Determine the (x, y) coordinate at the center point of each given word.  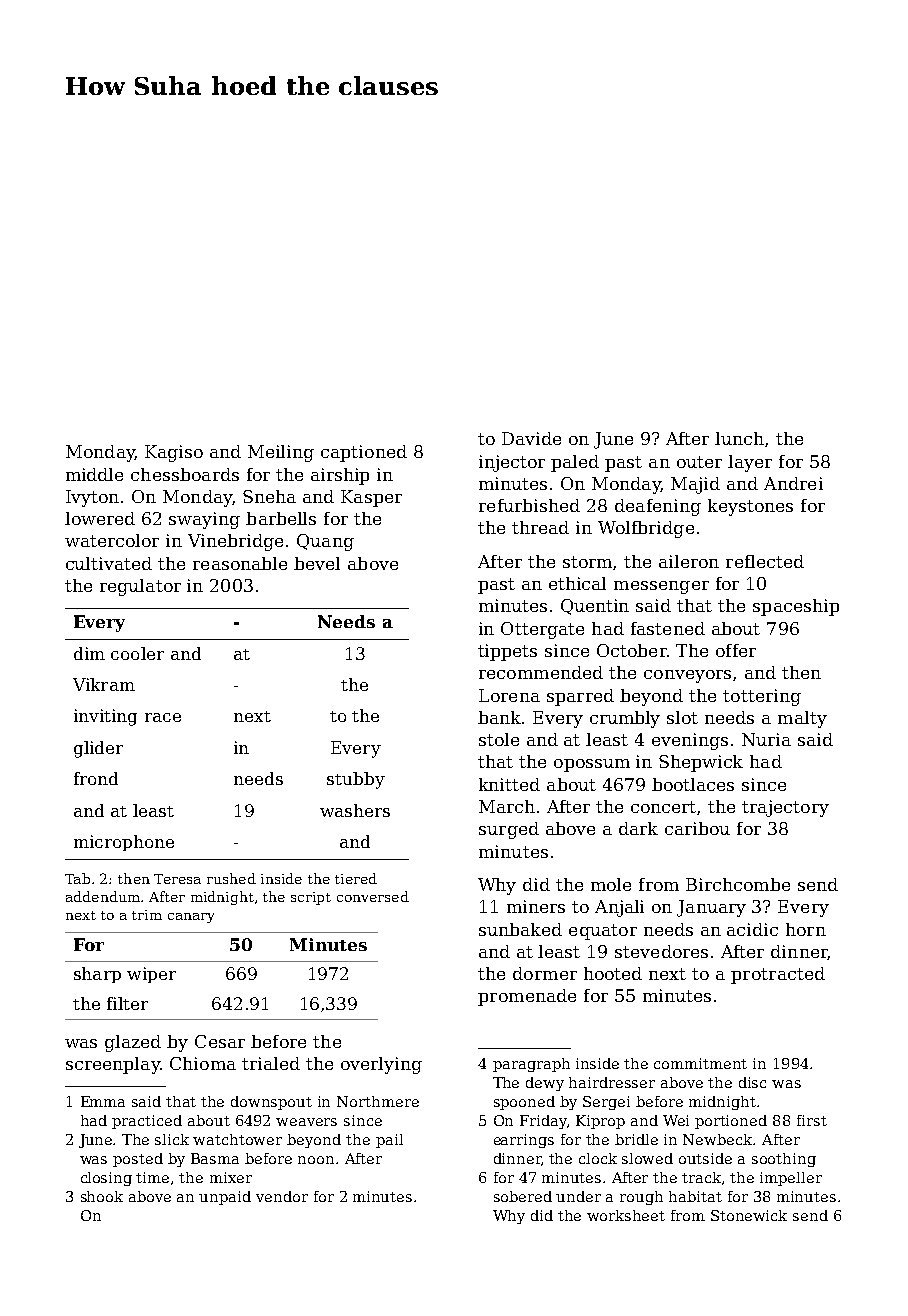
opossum (592, 765)
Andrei (793, 483)
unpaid (225, 1198)
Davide (531, 438)
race (163, 717)
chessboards (185, 474)
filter (127, 1003)
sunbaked (520, 929)
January (711, 908)
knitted (509, 784)
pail (389, 1141)
